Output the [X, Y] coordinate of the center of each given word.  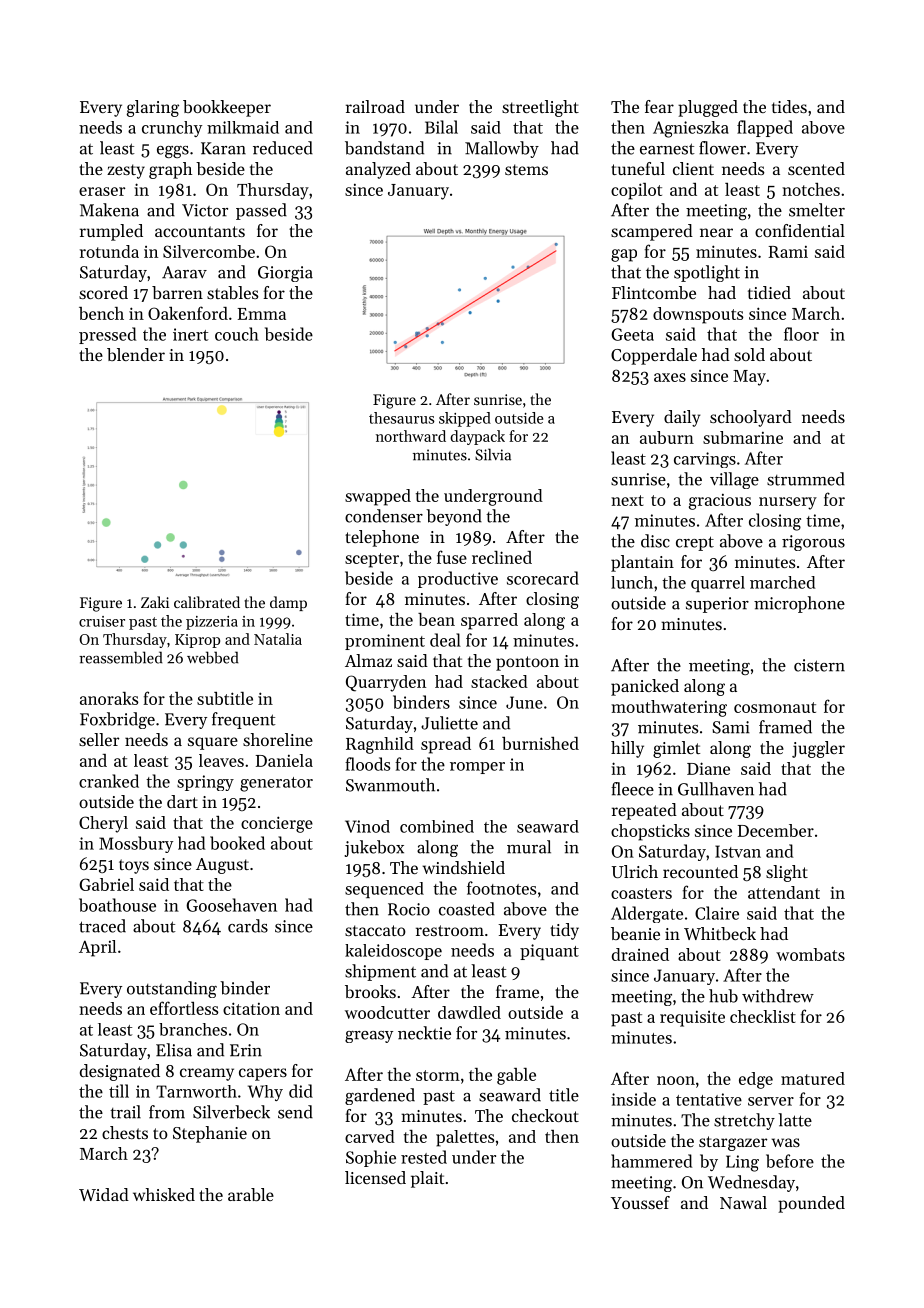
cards [248, 926]
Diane [708, 768]
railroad [375, 106]
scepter [372, 560]
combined [437, 826]
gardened [380, 1096]
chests [125, 1132]
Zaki [155, 602]
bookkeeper [227, 108]
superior [717, 605]
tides [789, 106]
